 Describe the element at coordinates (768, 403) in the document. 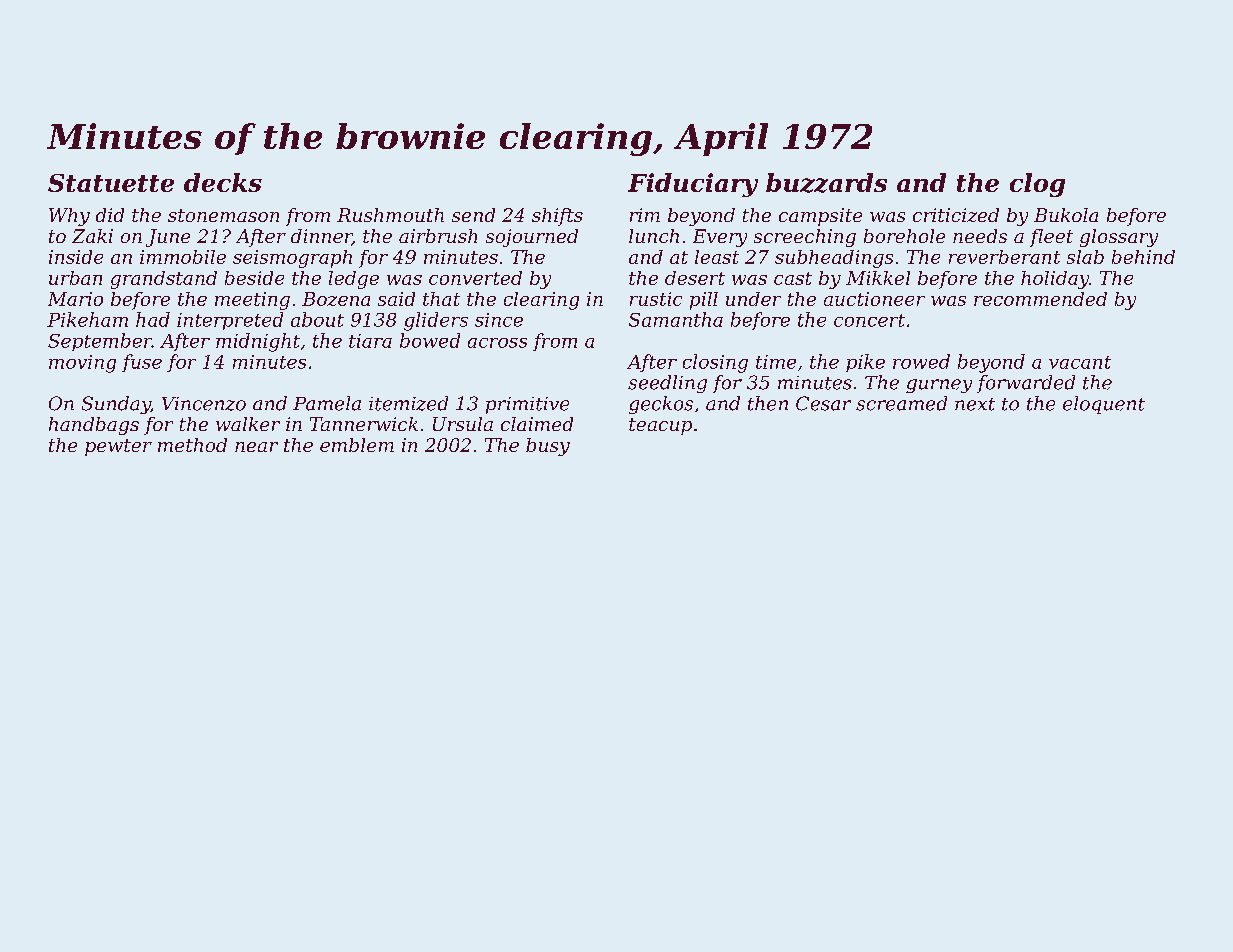

I see `then` at that location.
